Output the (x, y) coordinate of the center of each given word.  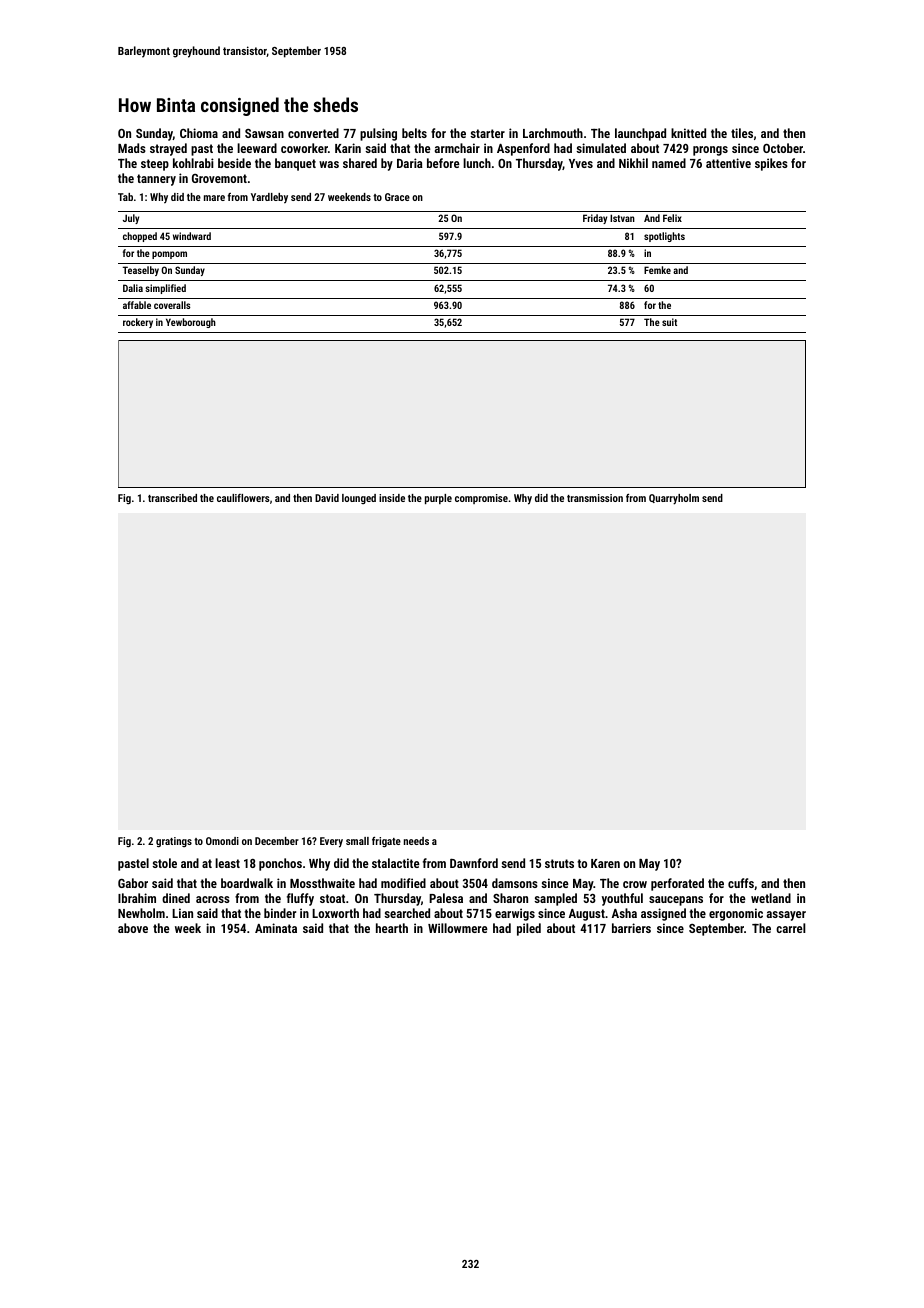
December (277, 841)
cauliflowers (243, 498)
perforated (677, 884)
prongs (710, 151)
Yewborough (191, 323)
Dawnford (474, 863)
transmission (595, 498)
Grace (397, 197)
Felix (672, 218)
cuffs (741, 883)
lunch (477, 163)
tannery (156, 180)
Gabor (133, 883)
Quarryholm (674, 499)
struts (559, 863)
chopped (140, 237)
